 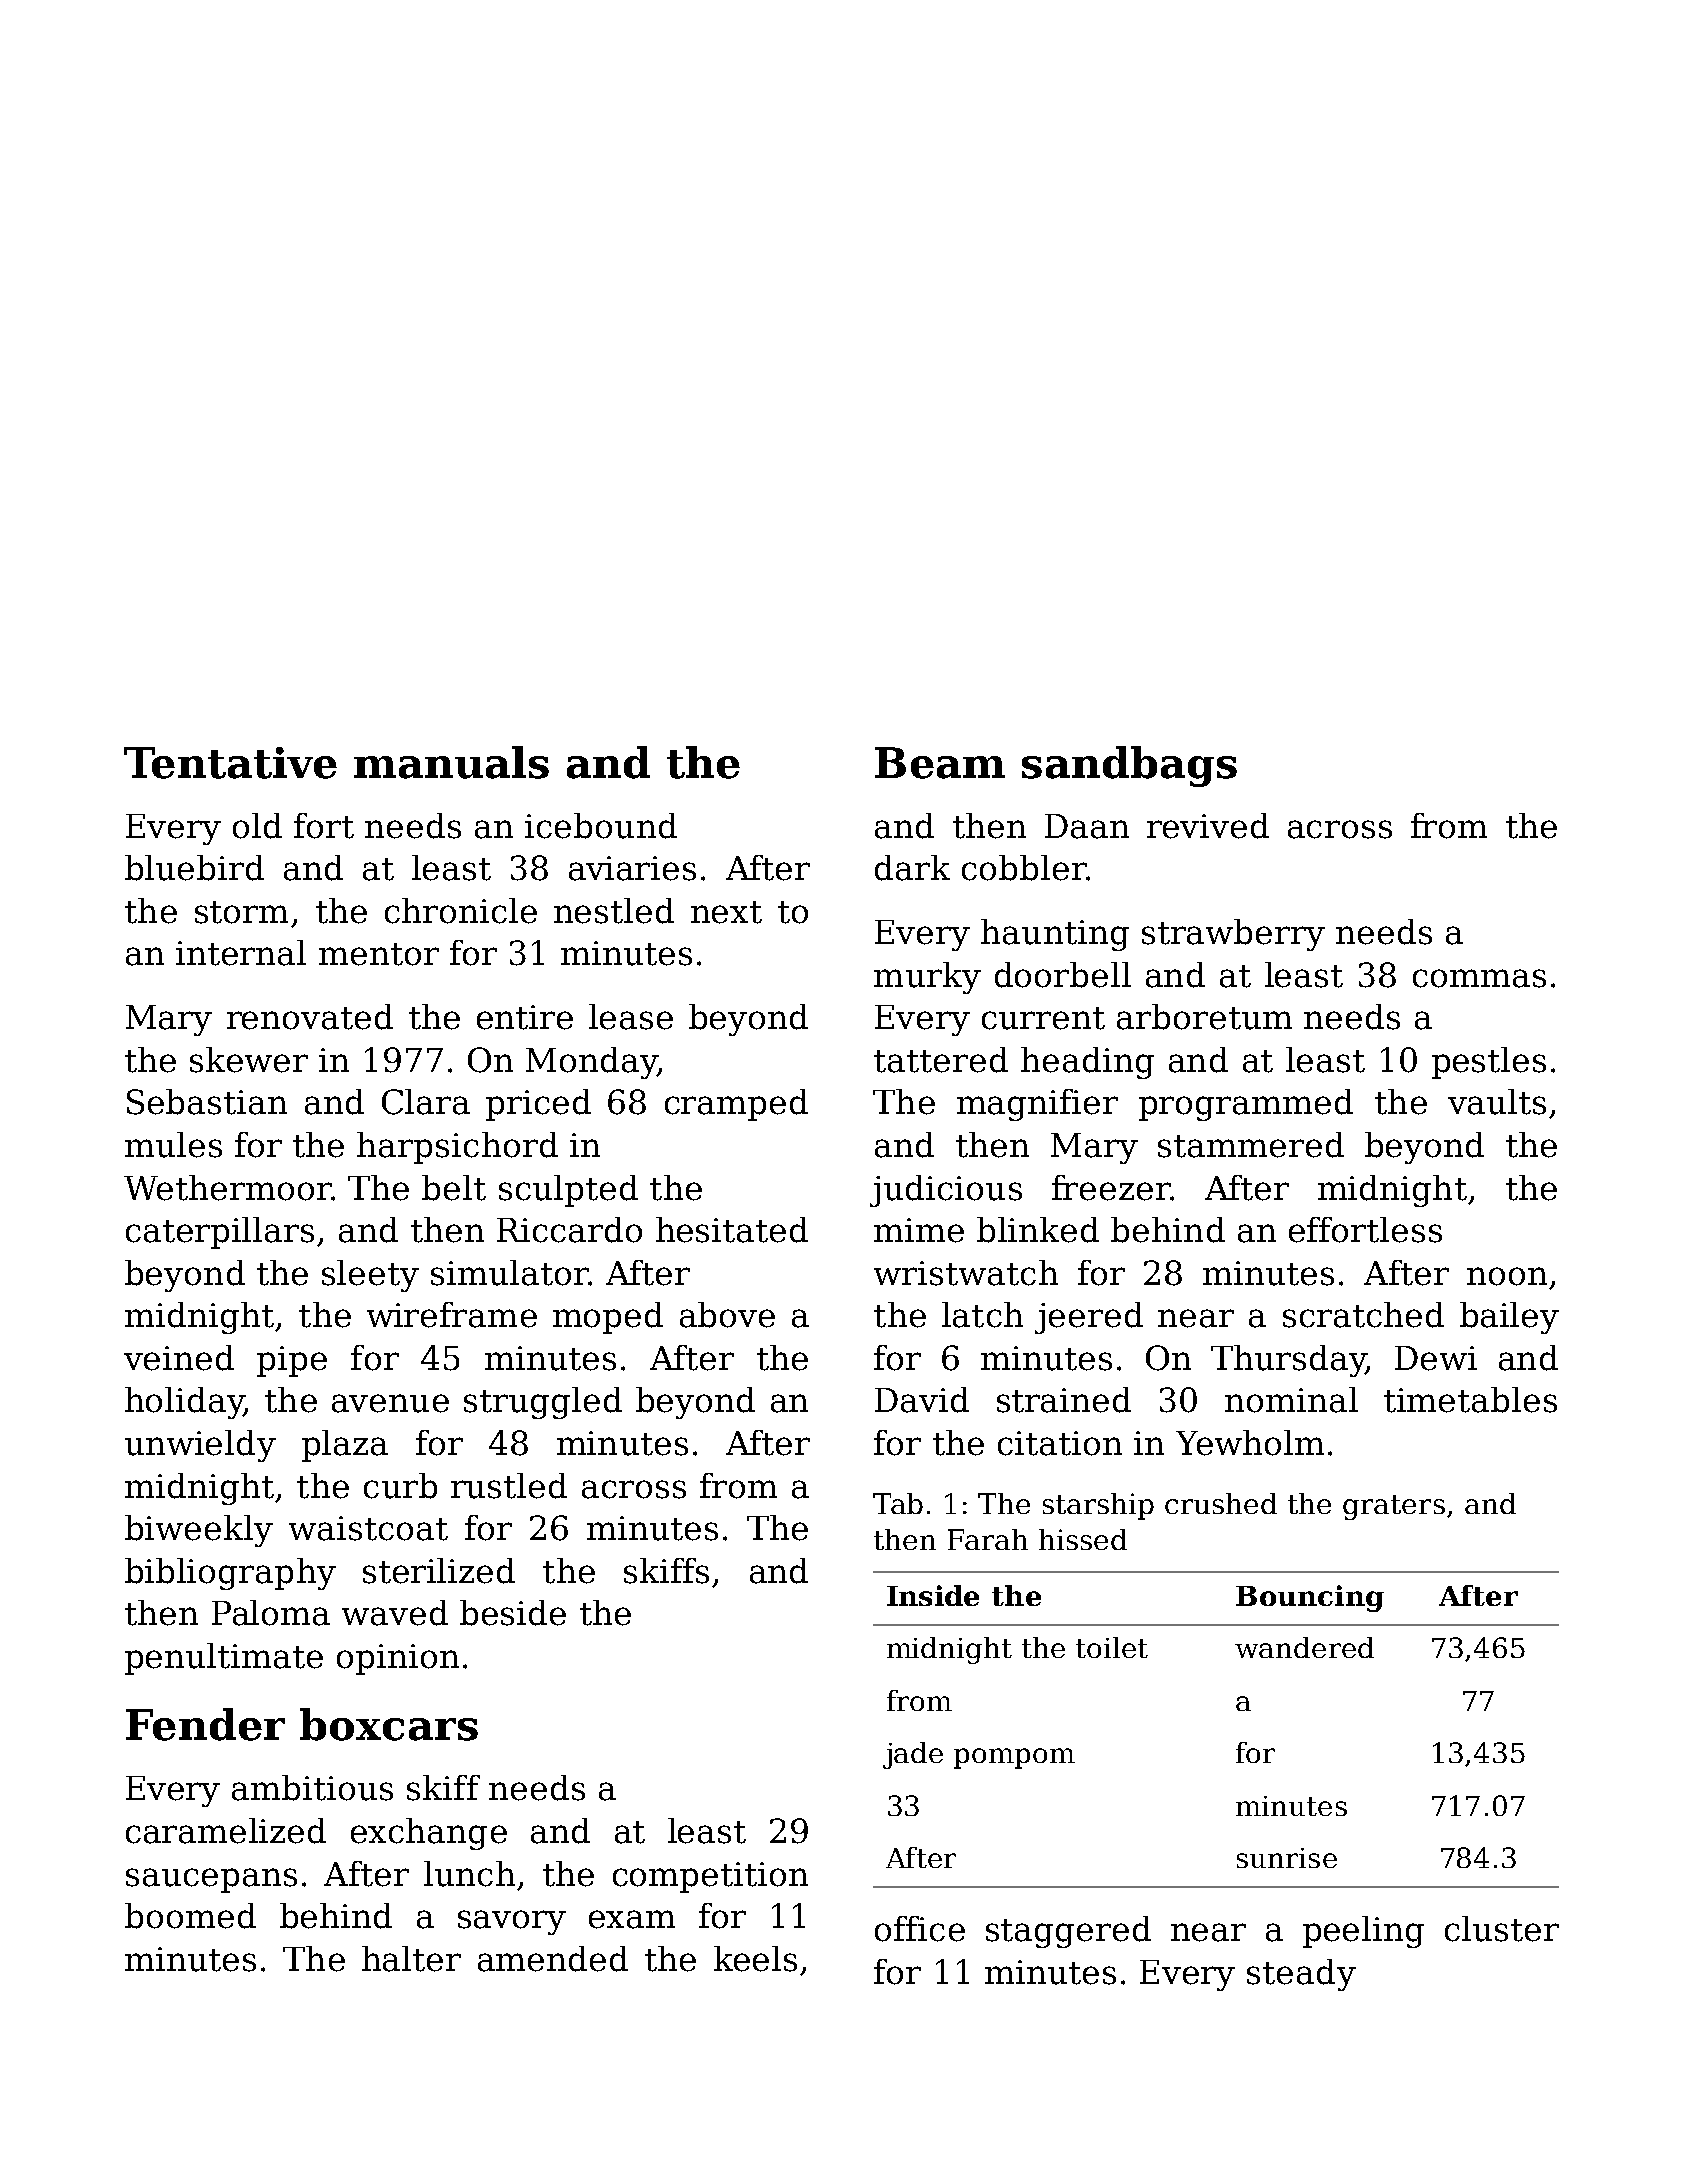 I want to click on stammered, so click(x=1251, y=1145).
